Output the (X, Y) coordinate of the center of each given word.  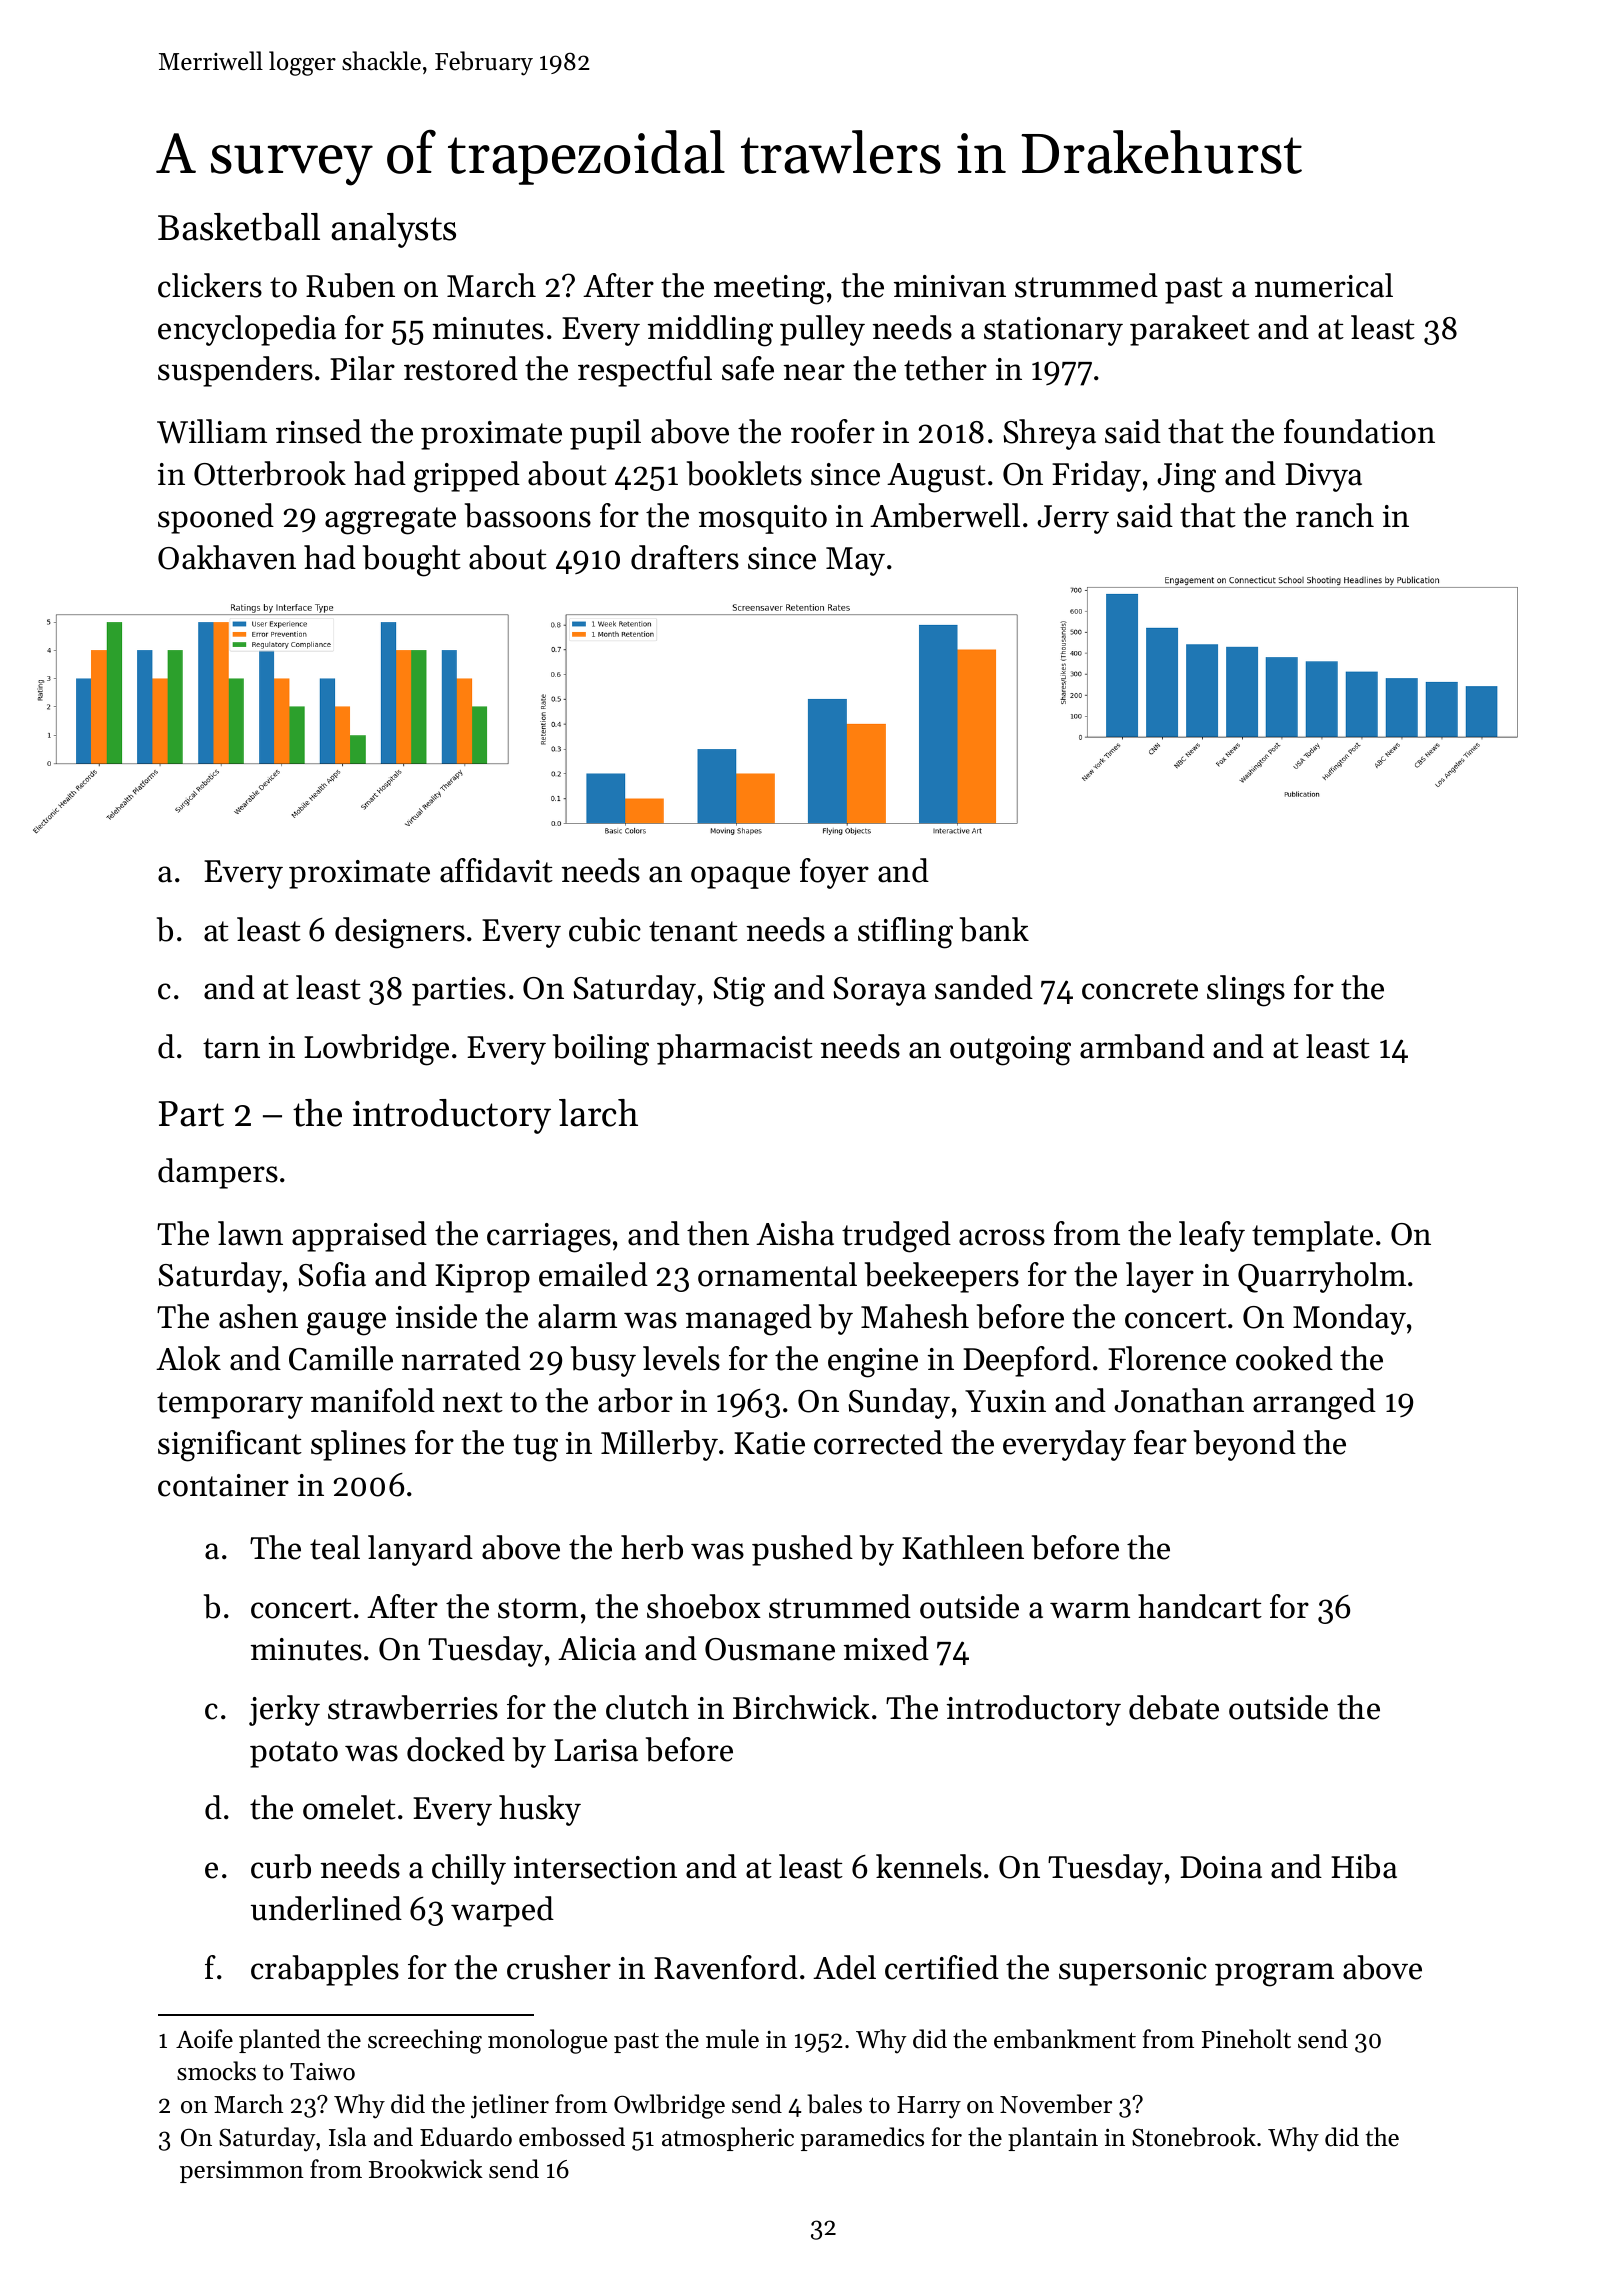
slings (1246, 991)
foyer (834, 873)
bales (834, 2104)
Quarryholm (1322, 1277)
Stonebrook (1194, 2137)
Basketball (239, 227)
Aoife (204, 2039)
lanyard (420, 1550)
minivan (950, 286)
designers (400, 933)
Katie (769, 1443)
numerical (1324, 285)
